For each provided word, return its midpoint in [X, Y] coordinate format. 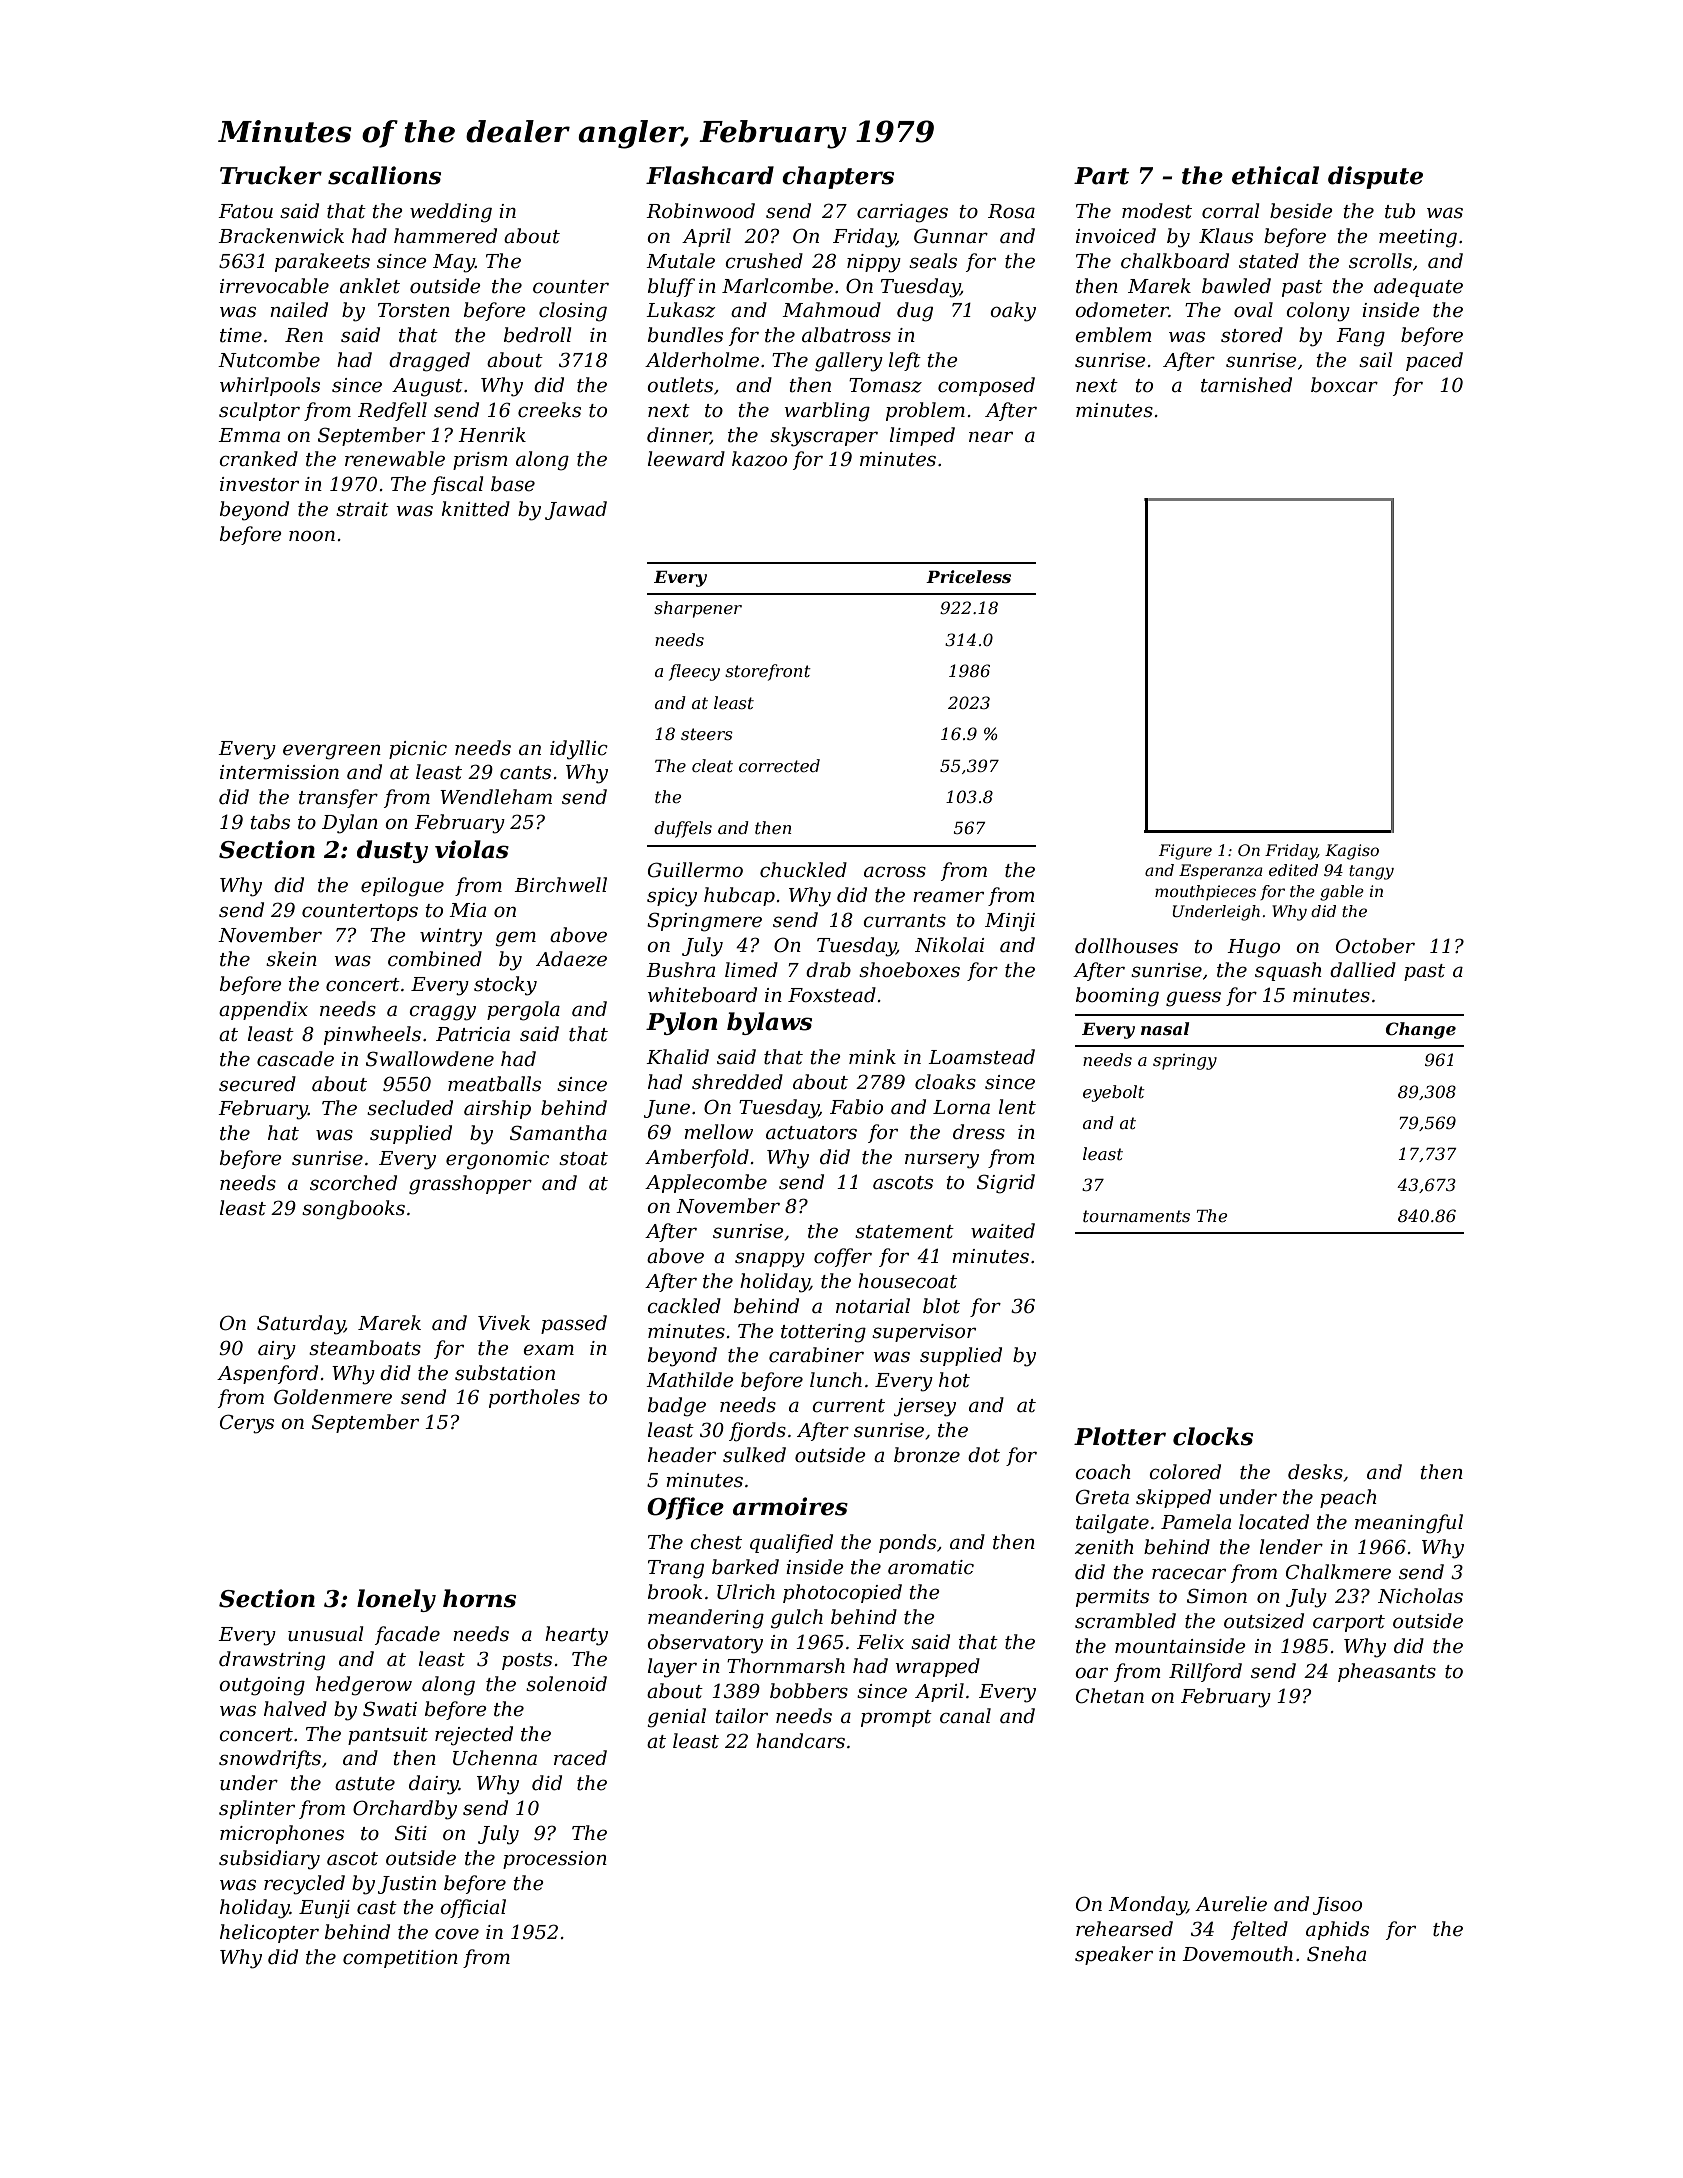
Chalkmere [1338, 1572]
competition [400, 1959]
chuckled [803, 870]
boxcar [1344, 385]
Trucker [271, 175]
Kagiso [1352, 852]
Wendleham [496, 797]
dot [984, 1455]
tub [1400, 211]
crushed [764, 261]
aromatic [931, 1567]
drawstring [272, 1661]
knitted [476, 509]
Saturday [301, 1325]
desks [1315, 1472]
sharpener [698, 609]
